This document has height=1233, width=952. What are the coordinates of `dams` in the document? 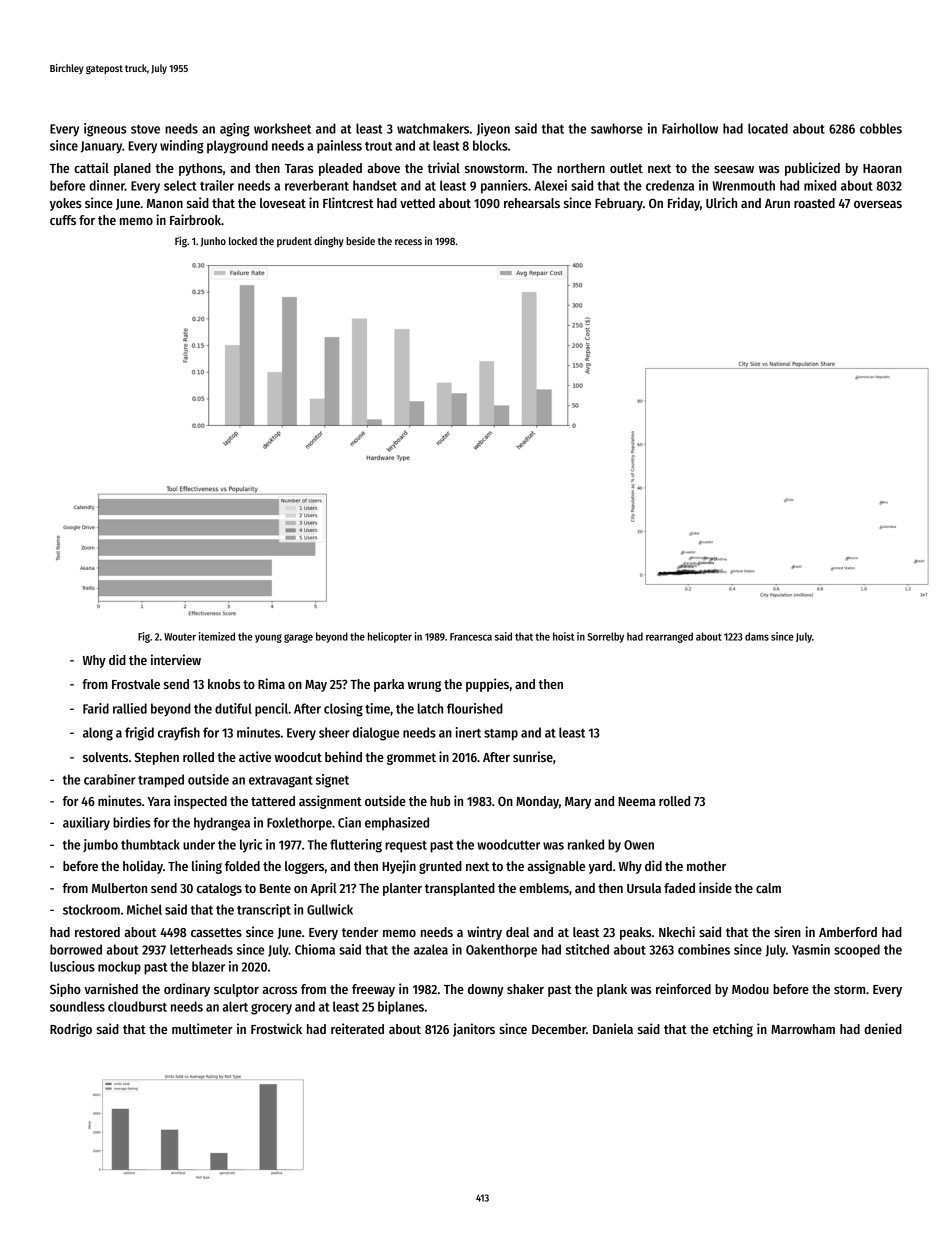 It's located at (757, 636).
